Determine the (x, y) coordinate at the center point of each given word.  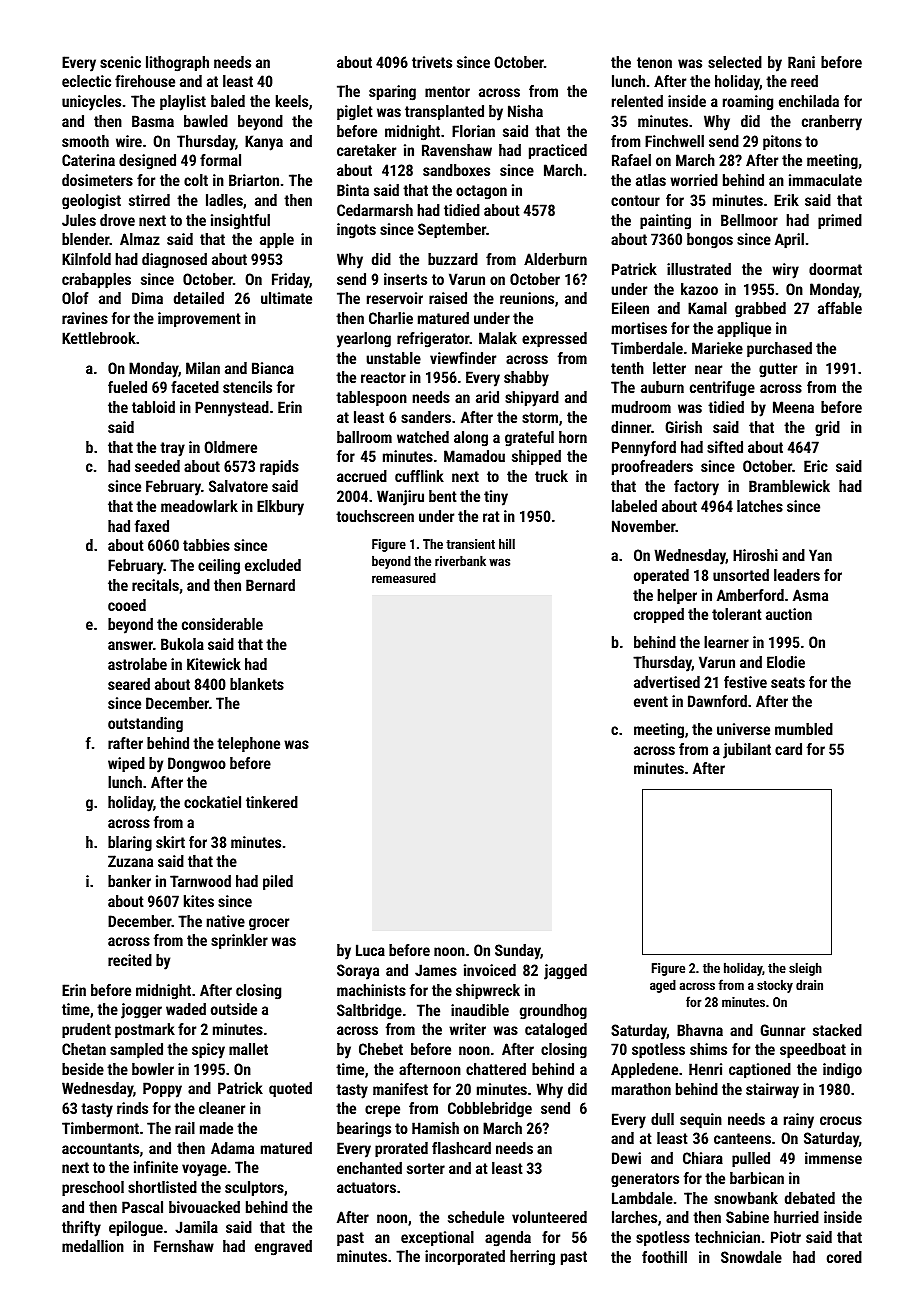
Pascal (142, 1207)
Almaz (140, 239)
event (651, 701)
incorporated (465, 1257)
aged (663, 986)
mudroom (641, 407)
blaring (130, 844)
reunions (527, 298)
